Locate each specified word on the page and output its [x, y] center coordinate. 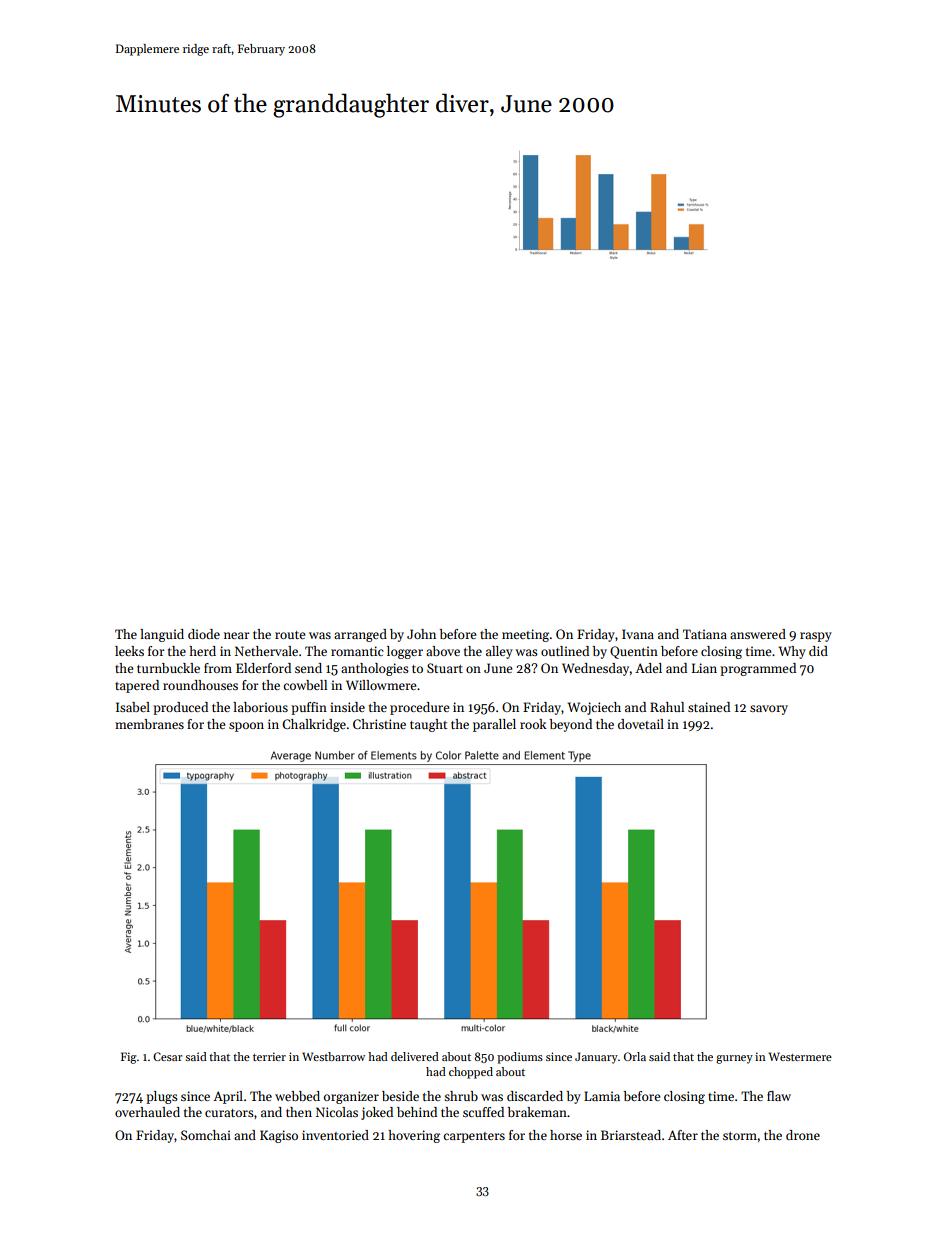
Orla [635, 1056]
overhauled [147, 1112]
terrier [269, 1056]
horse [566, 1135]
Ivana [638, 634]
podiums [520, 1058]
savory [769, 710]
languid [162, 635]
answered [758, 634]
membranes [149, 724]
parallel [494, 725]
